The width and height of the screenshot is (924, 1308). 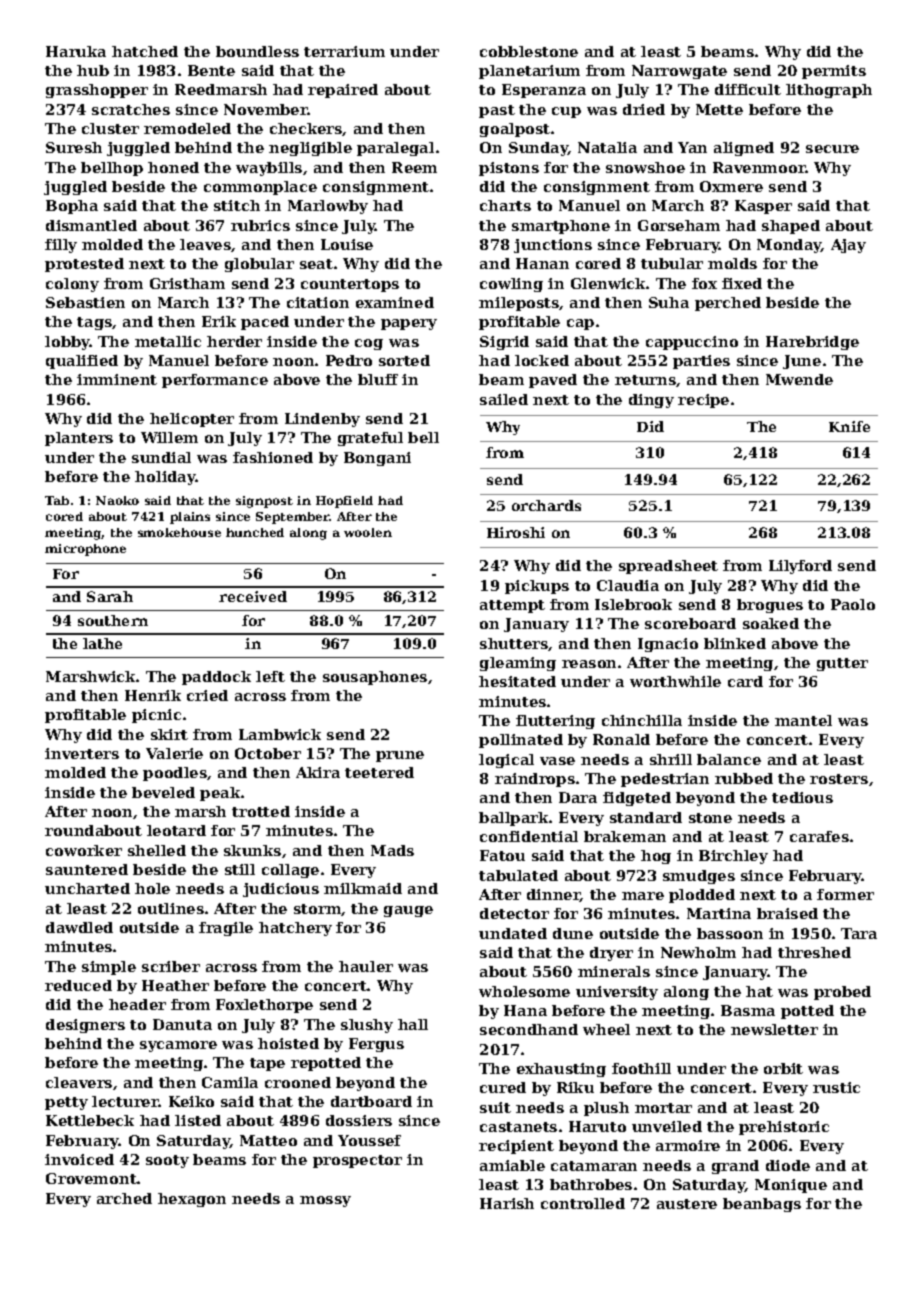 What do you see at coordinates (87, 888) in the screenshot?
I see `uncharted` at bounding box center [87, 888].
